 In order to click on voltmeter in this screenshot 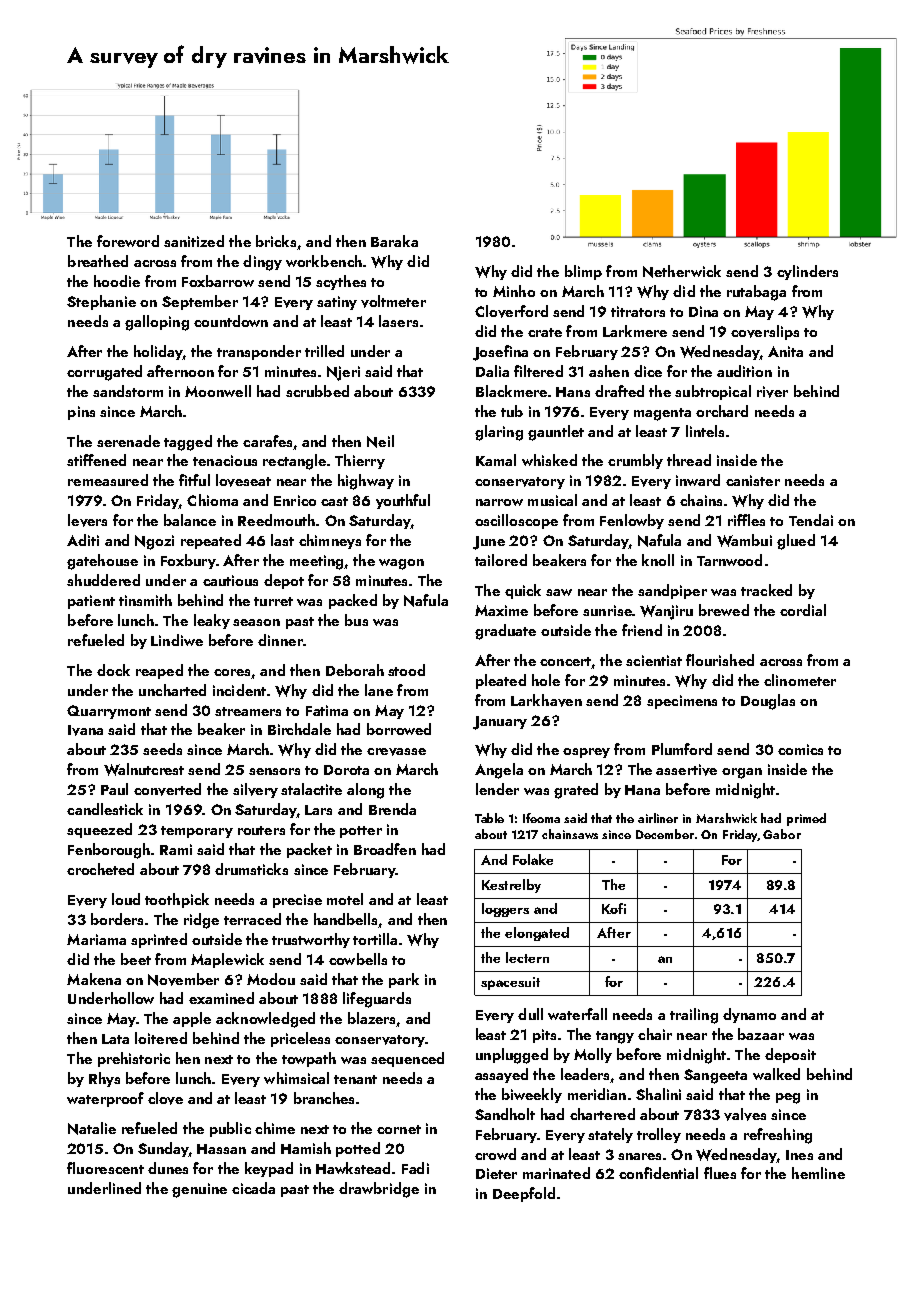, I will do `click(393, 301)`.
